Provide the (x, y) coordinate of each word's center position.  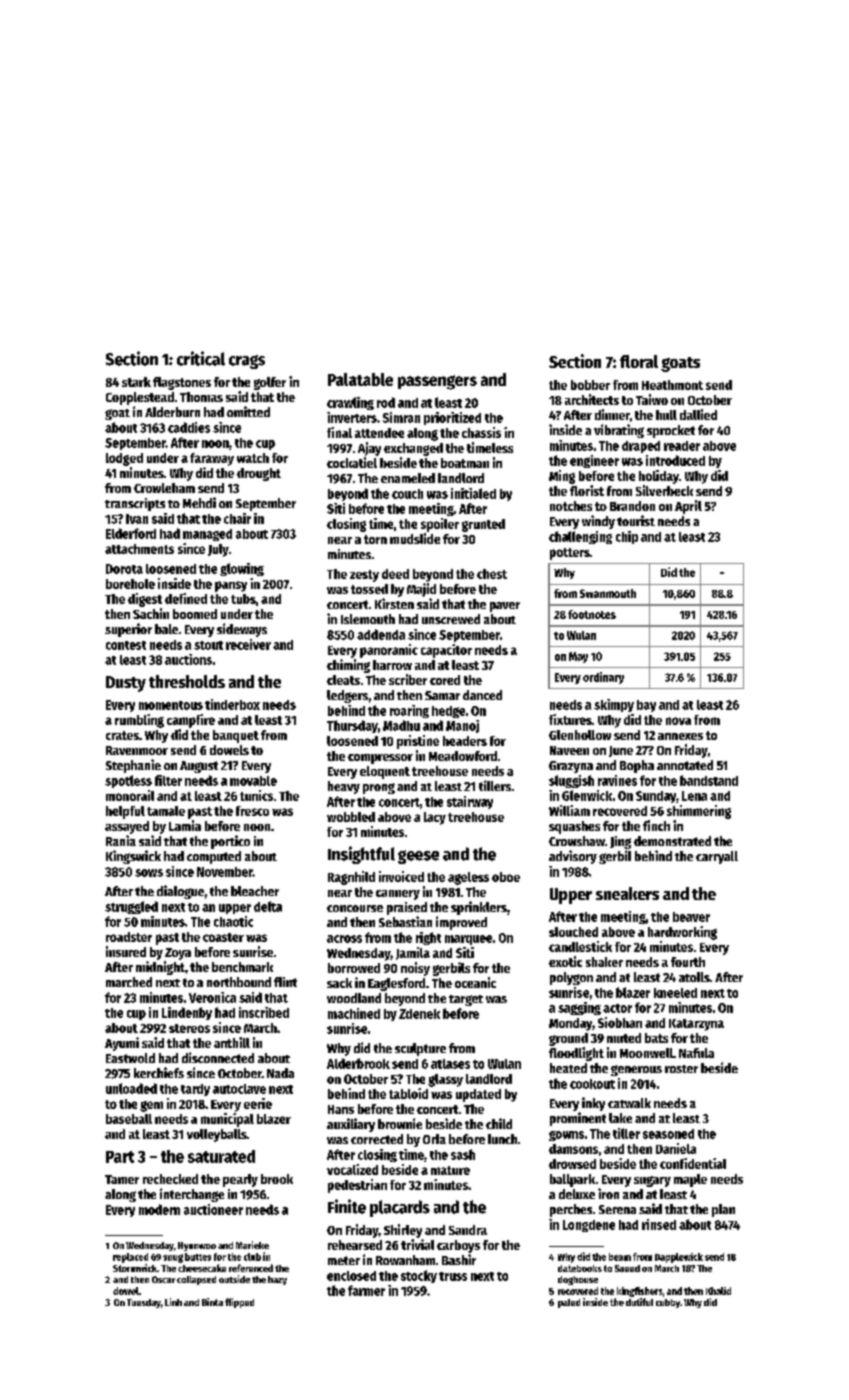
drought (259, 474)
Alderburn (172, 412)
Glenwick (587, 795)
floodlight (576, 1054)
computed (214, 857)
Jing (620, 842)
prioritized (452, 418)
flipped (239, 1303)
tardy (195, 1090)
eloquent (385, 772)
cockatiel (352, 462)
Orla (434, 1139)
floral (639, 361)
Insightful (361, 855)
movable (253, 781)
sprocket (671, 431)
